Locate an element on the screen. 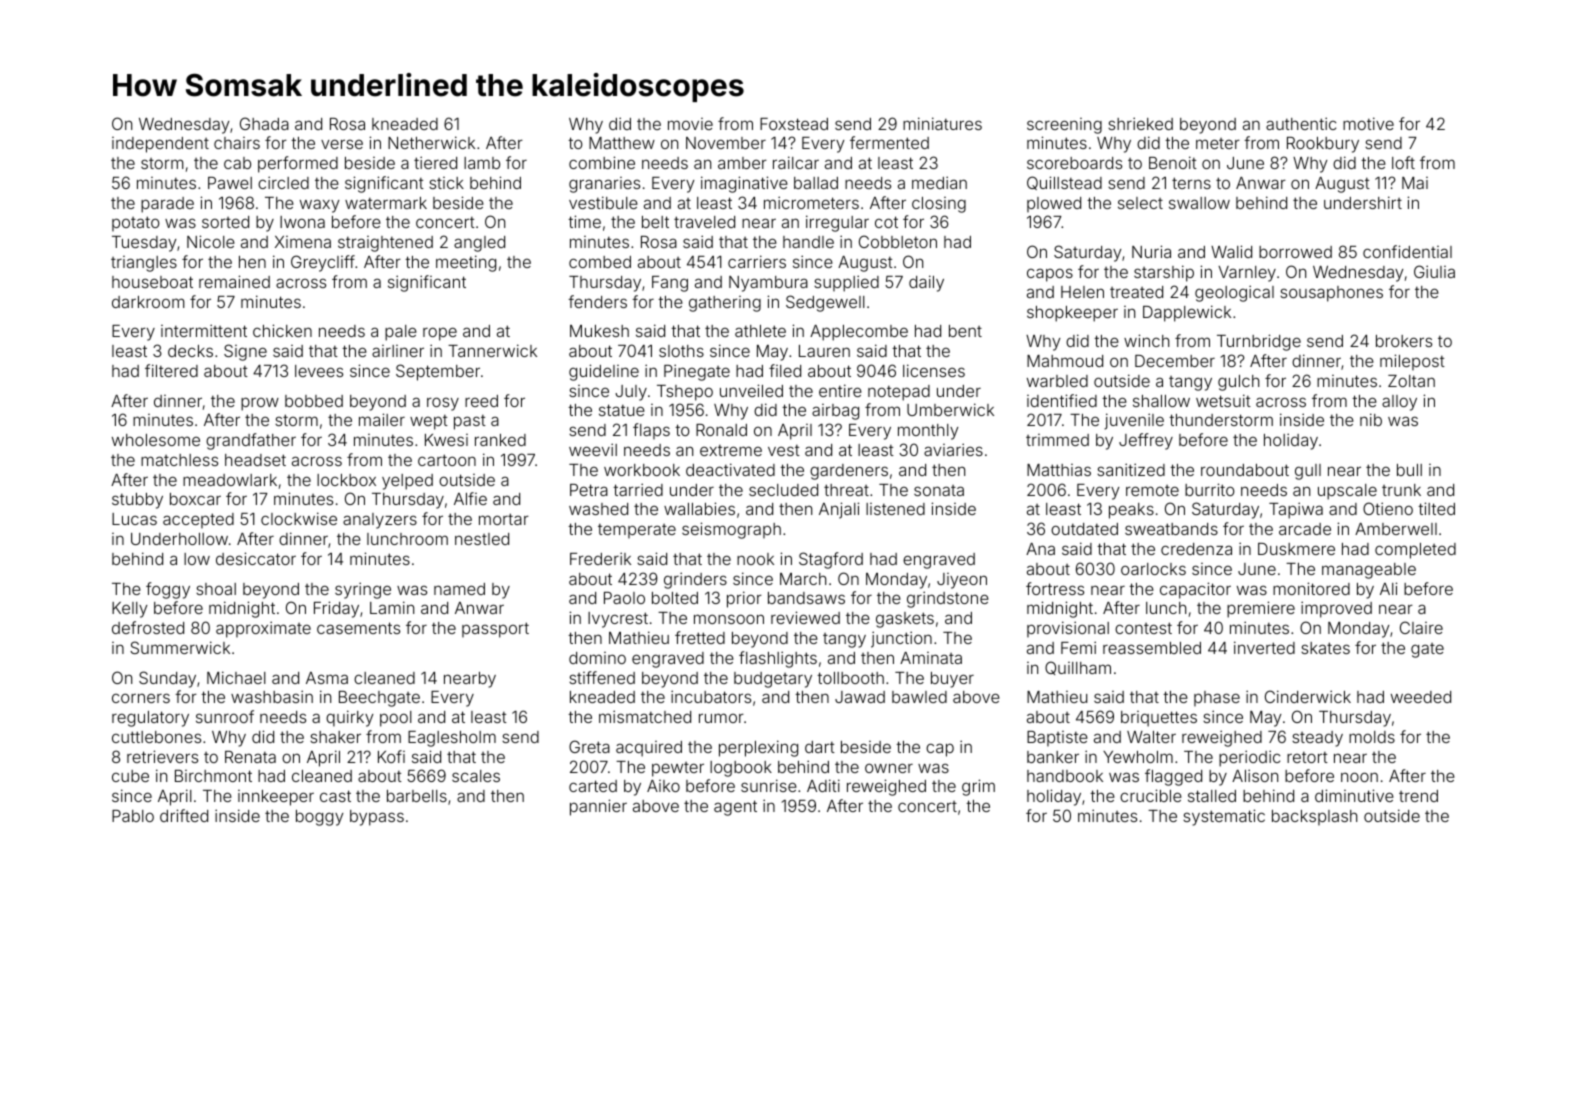 The width and height of the screenshot is (1569, 1109). Tshepo is located at coordinates (685, 393).
